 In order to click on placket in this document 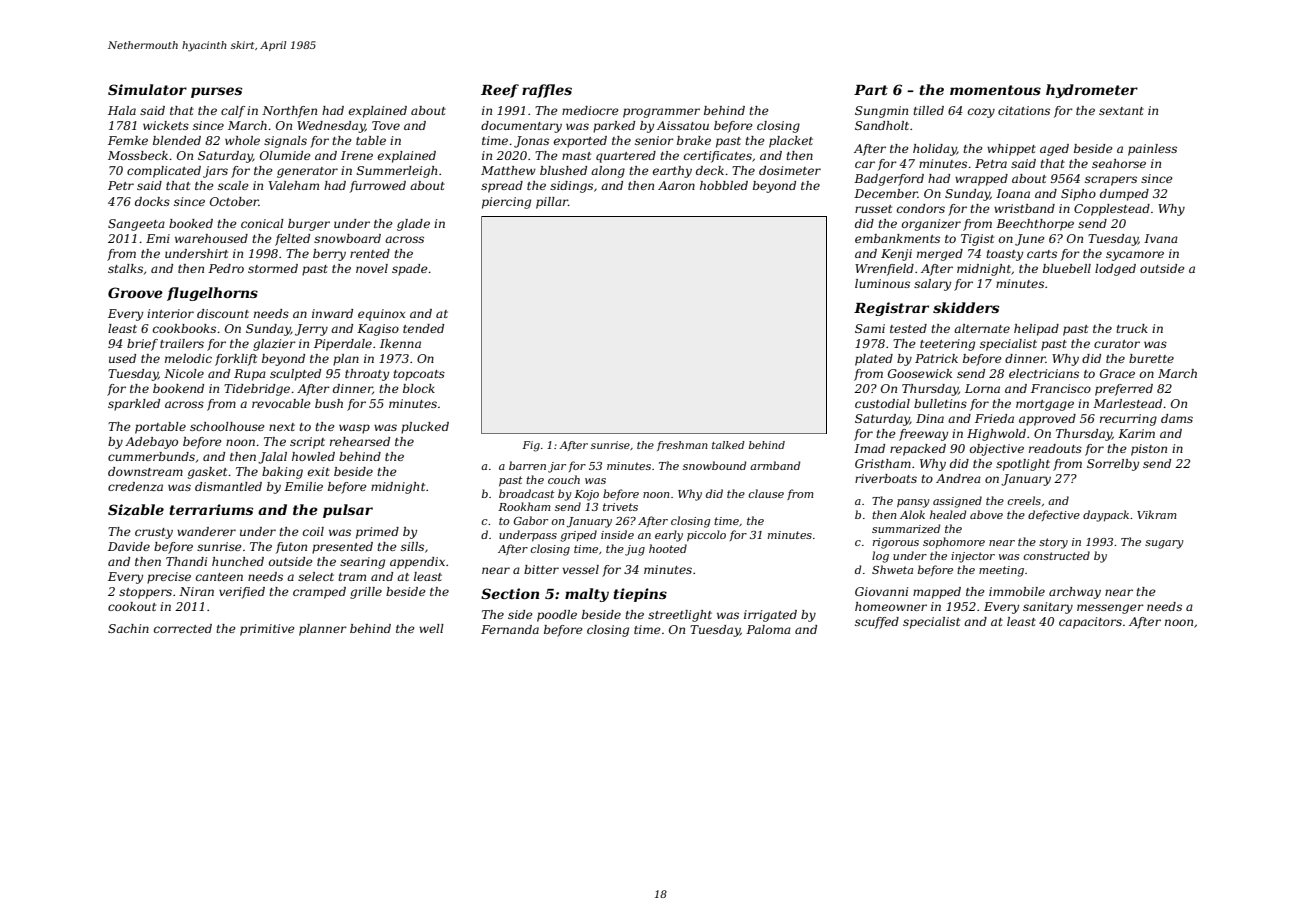, I will do `click(791, 142)`.
